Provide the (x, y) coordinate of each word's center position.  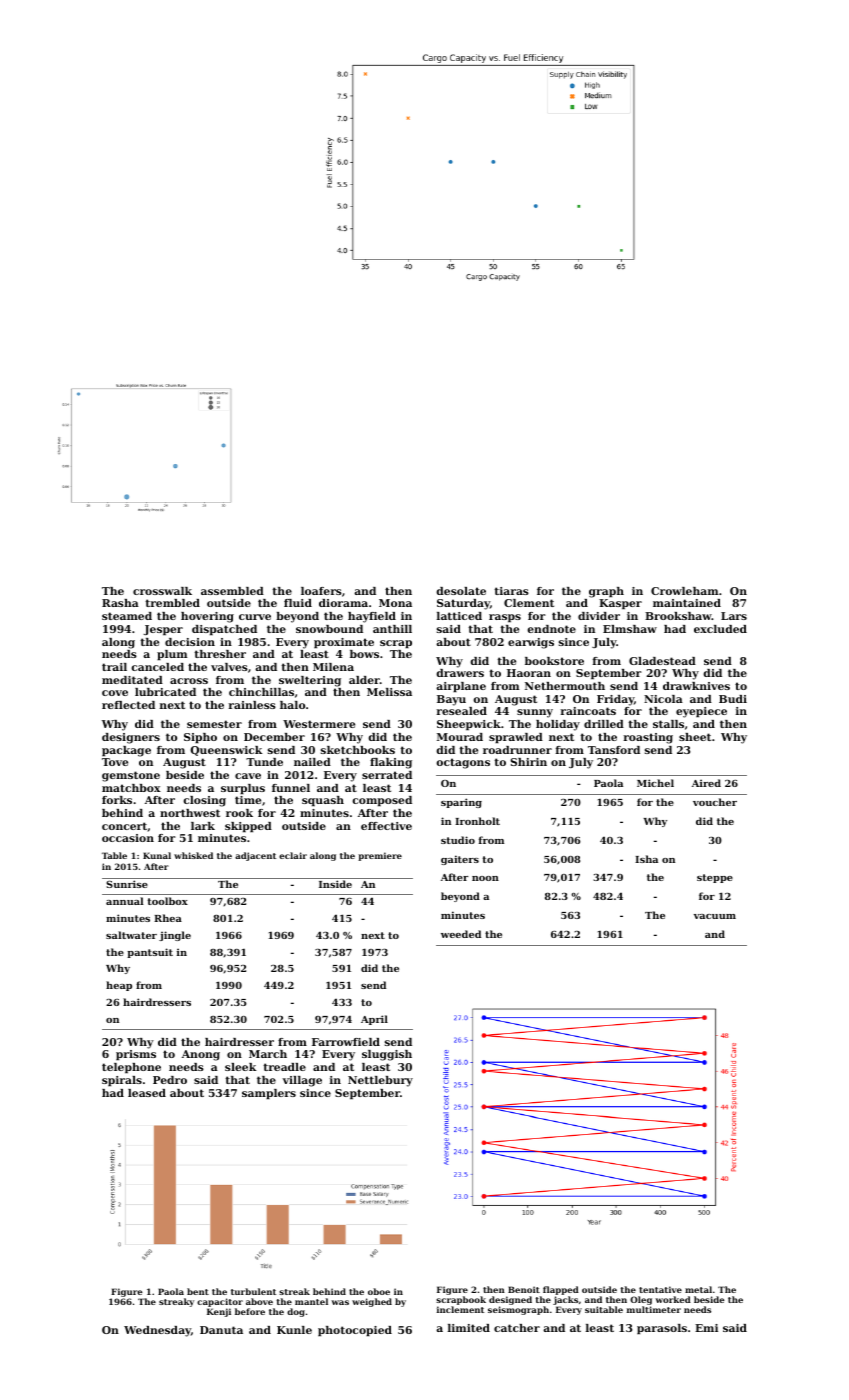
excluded (720, 629)
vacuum (715, 916)
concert (124, 826)
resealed (461, 711)
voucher (715, 802)
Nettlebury (380, 1081)
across (189, 681)
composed (382, 801)
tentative (660, 1289)
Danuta (221, 1330)
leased (147, 1093)
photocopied (355, 1331)
